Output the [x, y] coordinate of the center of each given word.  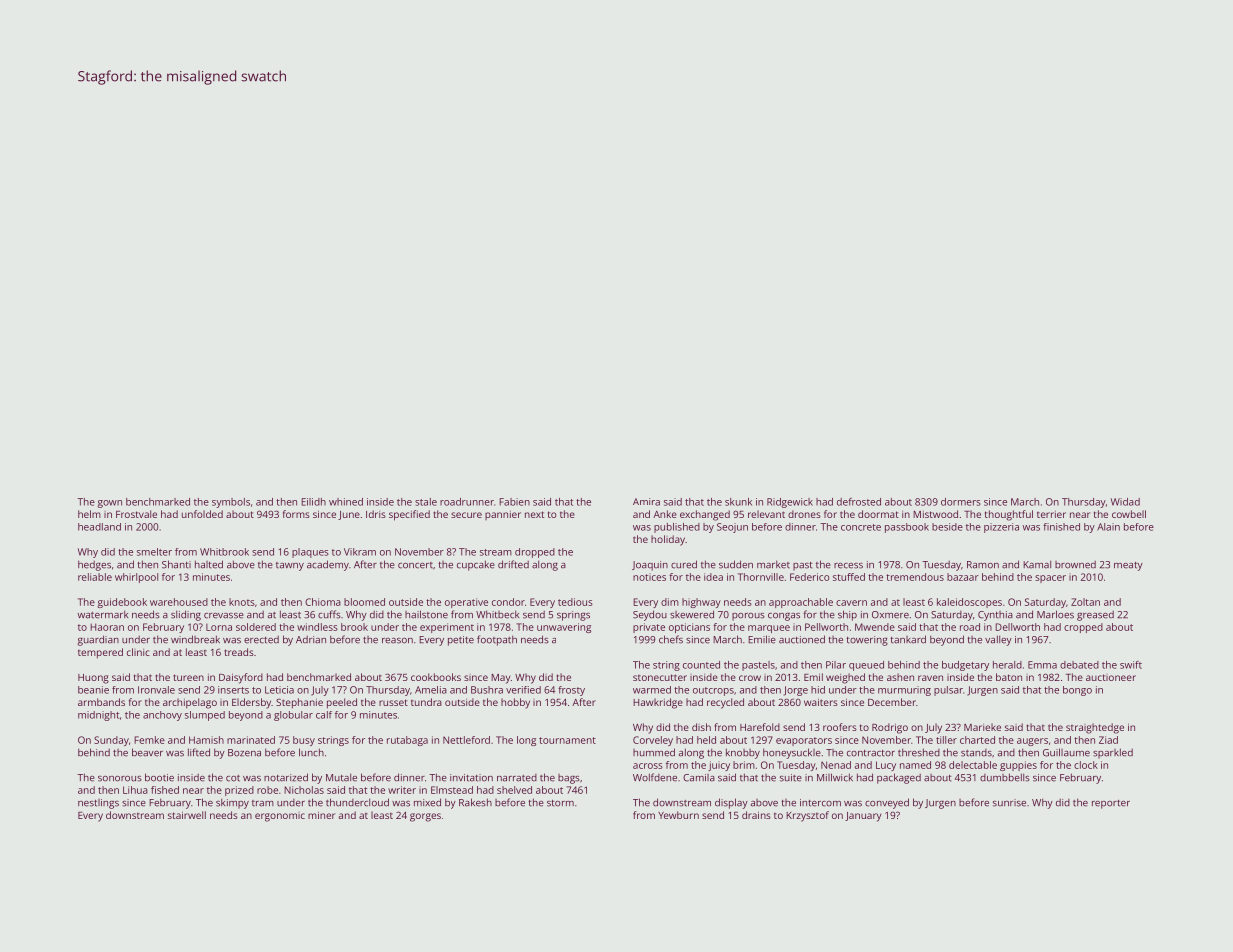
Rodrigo [890, 728]
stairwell [187, 815]
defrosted [859, 502]
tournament [567, 740]
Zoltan [1085, 602]
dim [670, 602]
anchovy [162, 716]
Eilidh [313, 502]
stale [426, 502]
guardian [98, 640]
